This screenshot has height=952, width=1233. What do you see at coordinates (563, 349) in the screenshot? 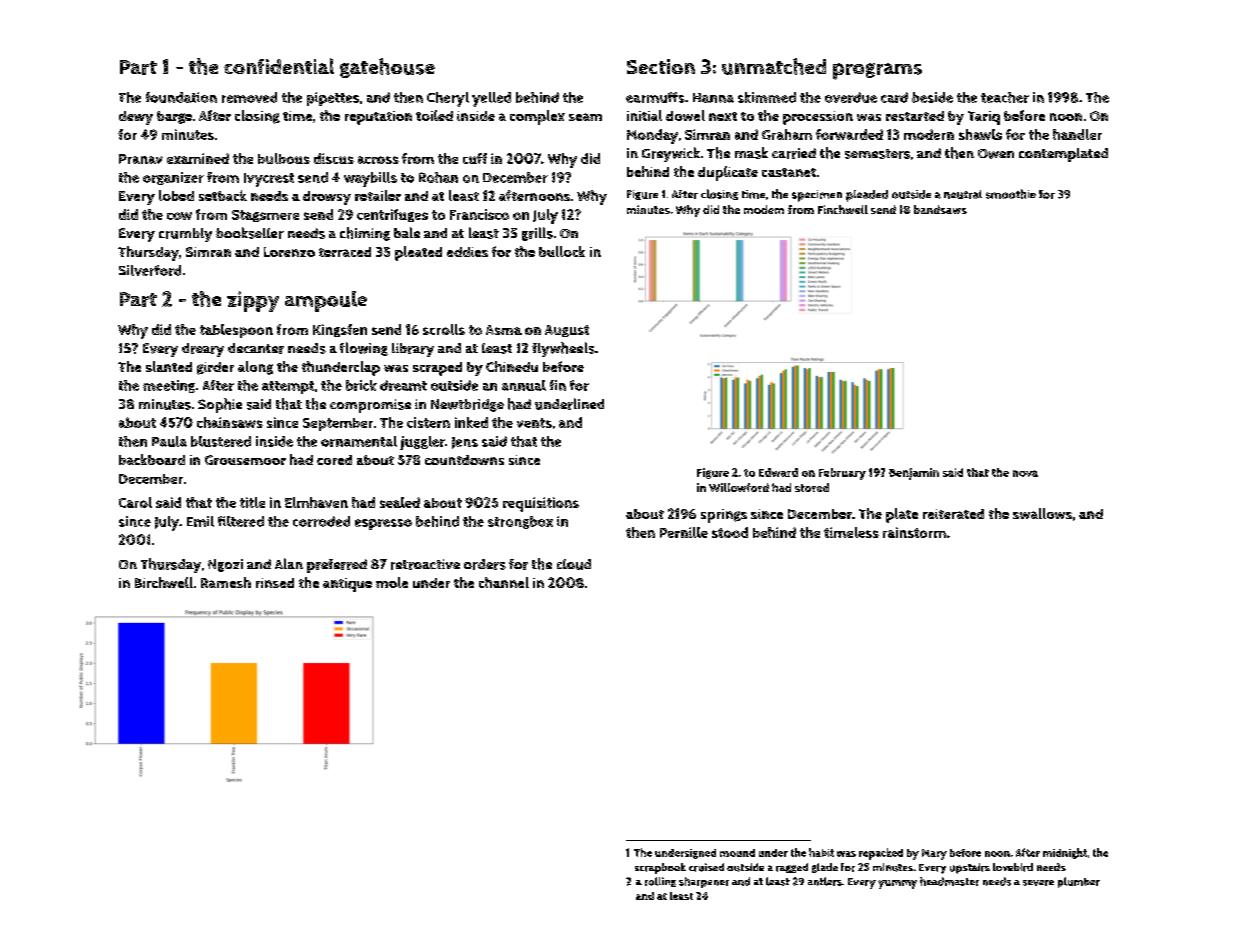
I see `flywheels` at bounding box center [563, 349].
